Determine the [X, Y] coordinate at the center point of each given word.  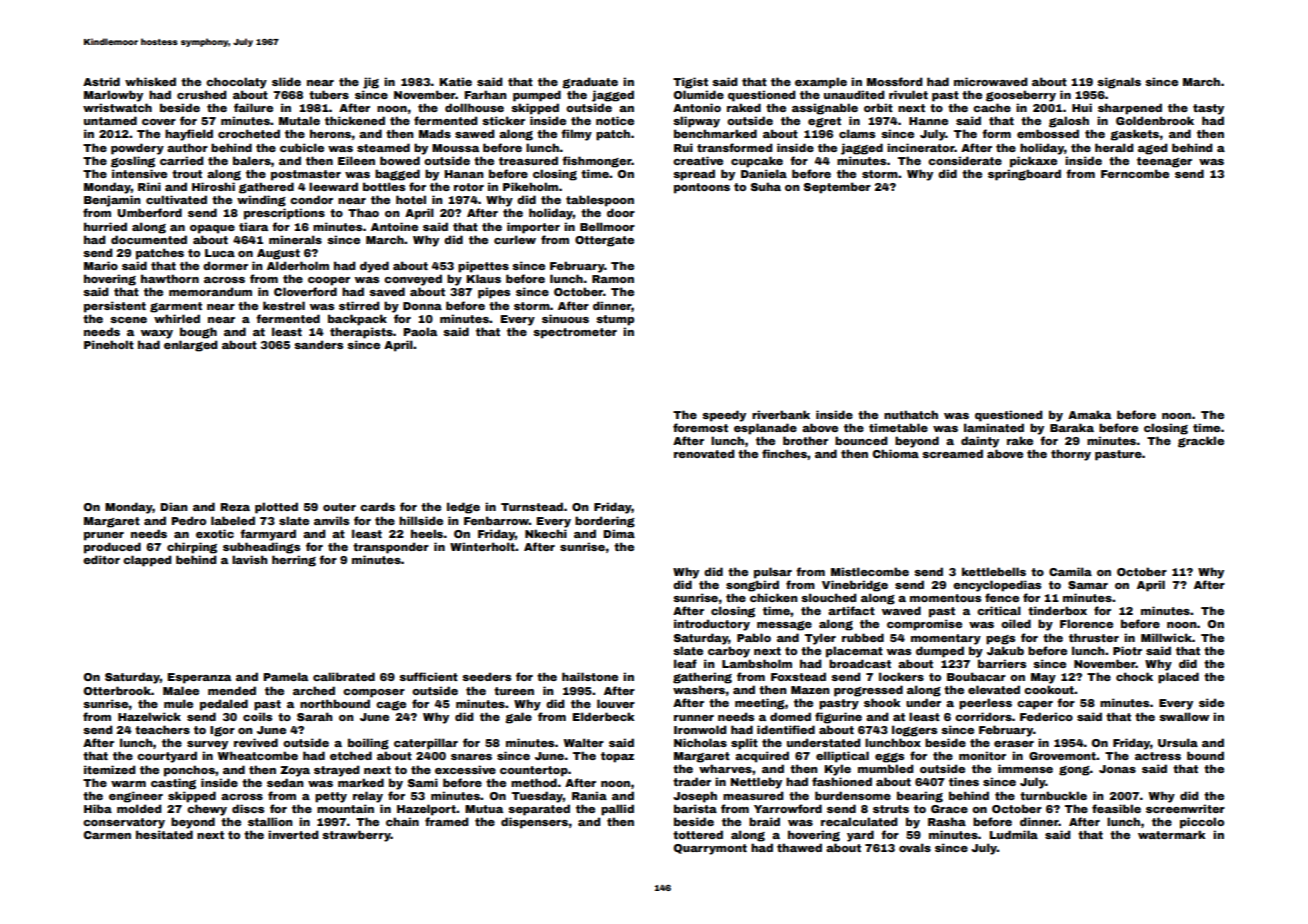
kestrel [284, 305]
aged [1153, 149]
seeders [486, 676]
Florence [1086, 623]
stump [615, 320]
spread [694, 175]
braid [764, 821]
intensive [139, 173]
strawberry [356, 836]
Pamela [285, 676]
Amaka [1089, 414]
